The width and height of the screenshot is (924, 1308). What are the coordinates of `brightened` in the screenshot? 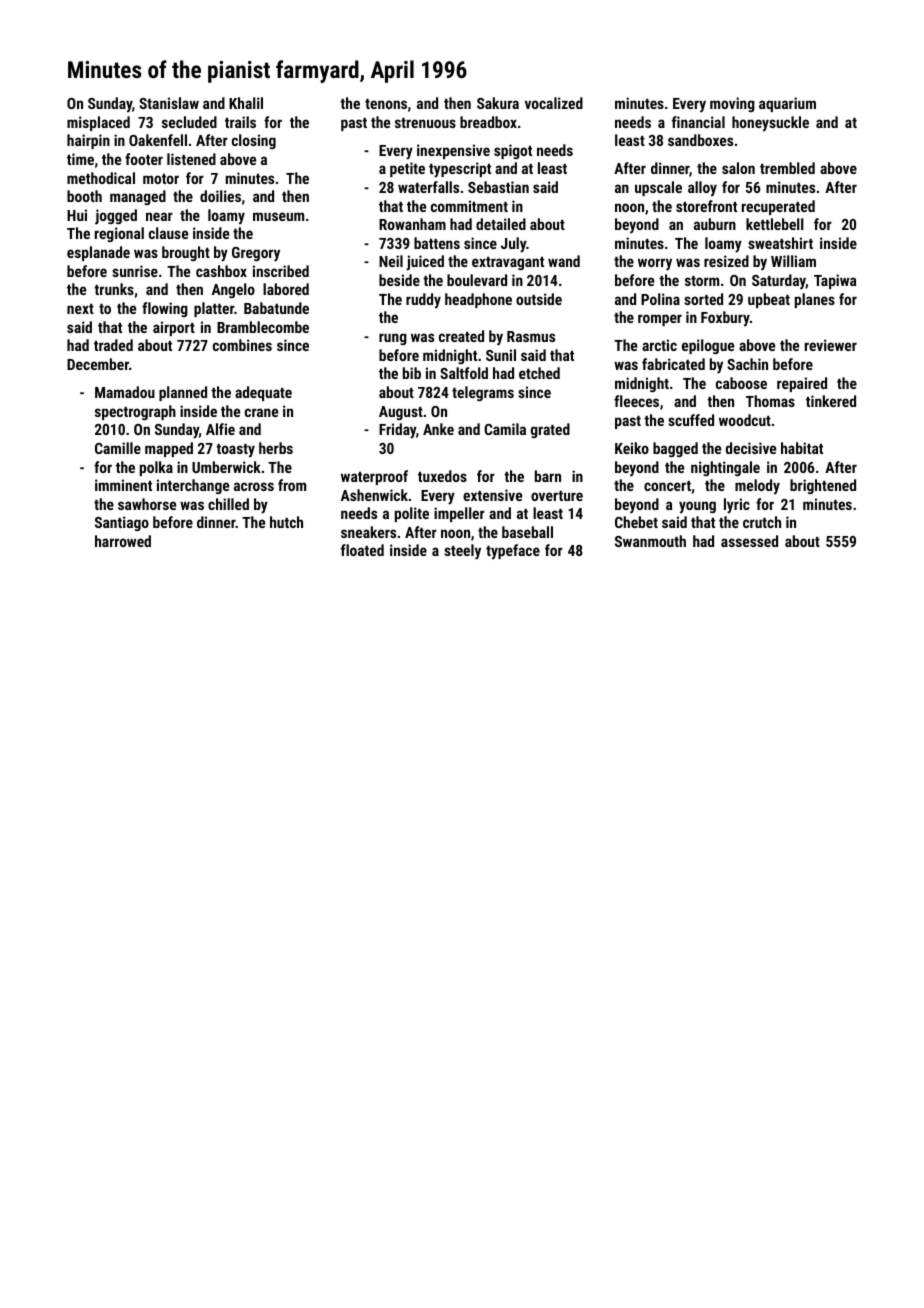 It's located at (823, 486).
